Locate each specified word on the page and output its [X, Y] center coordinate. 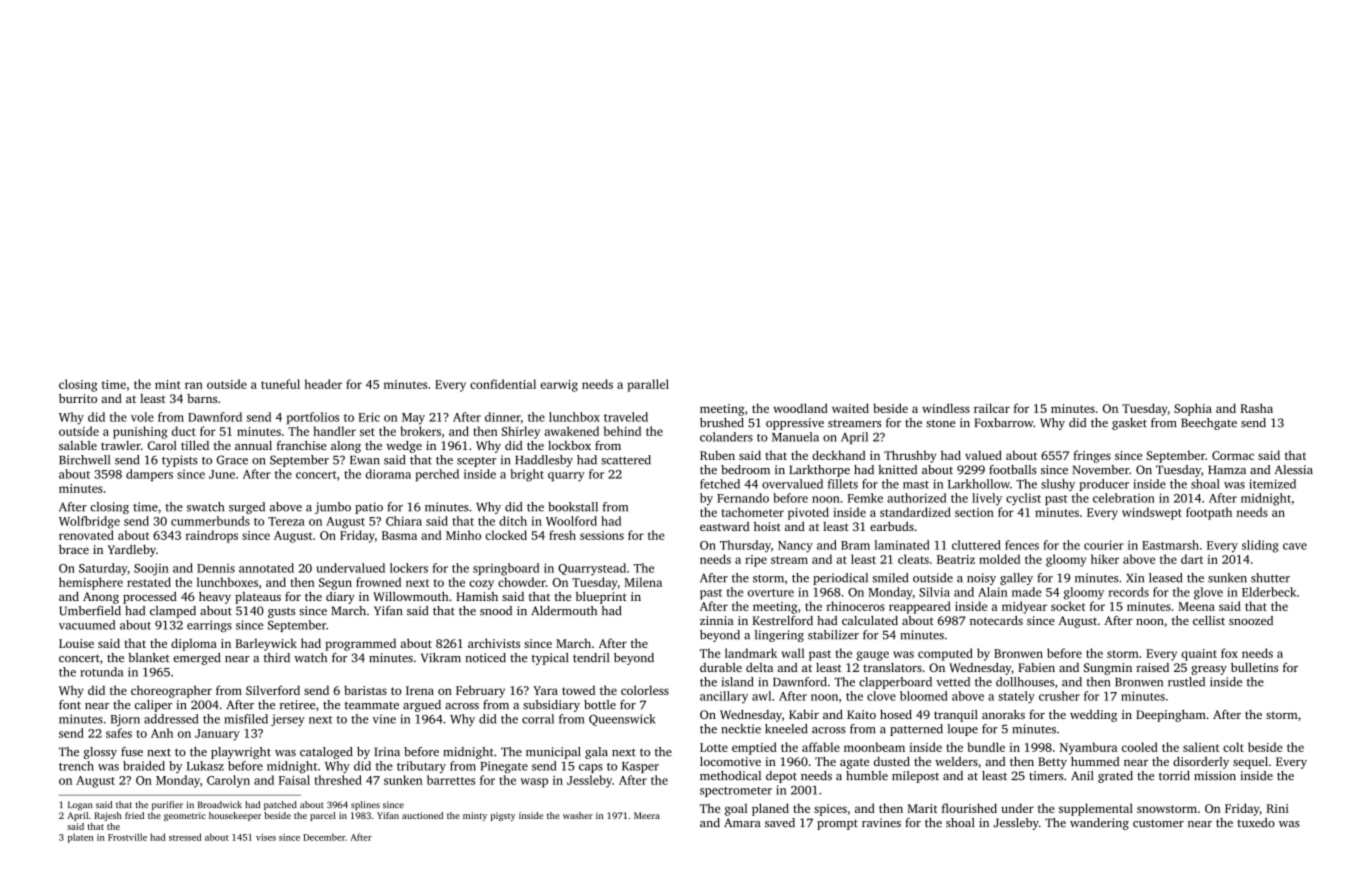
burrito [78, 398]
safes [119, 733]
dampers [149, 475]
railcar [992, 408]
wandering [1099, 824]
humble [867, 776]
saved [780, 823]
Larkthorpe [819, 471]
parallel [648, 385]
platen [81, 838]
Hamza [1227, 469]
